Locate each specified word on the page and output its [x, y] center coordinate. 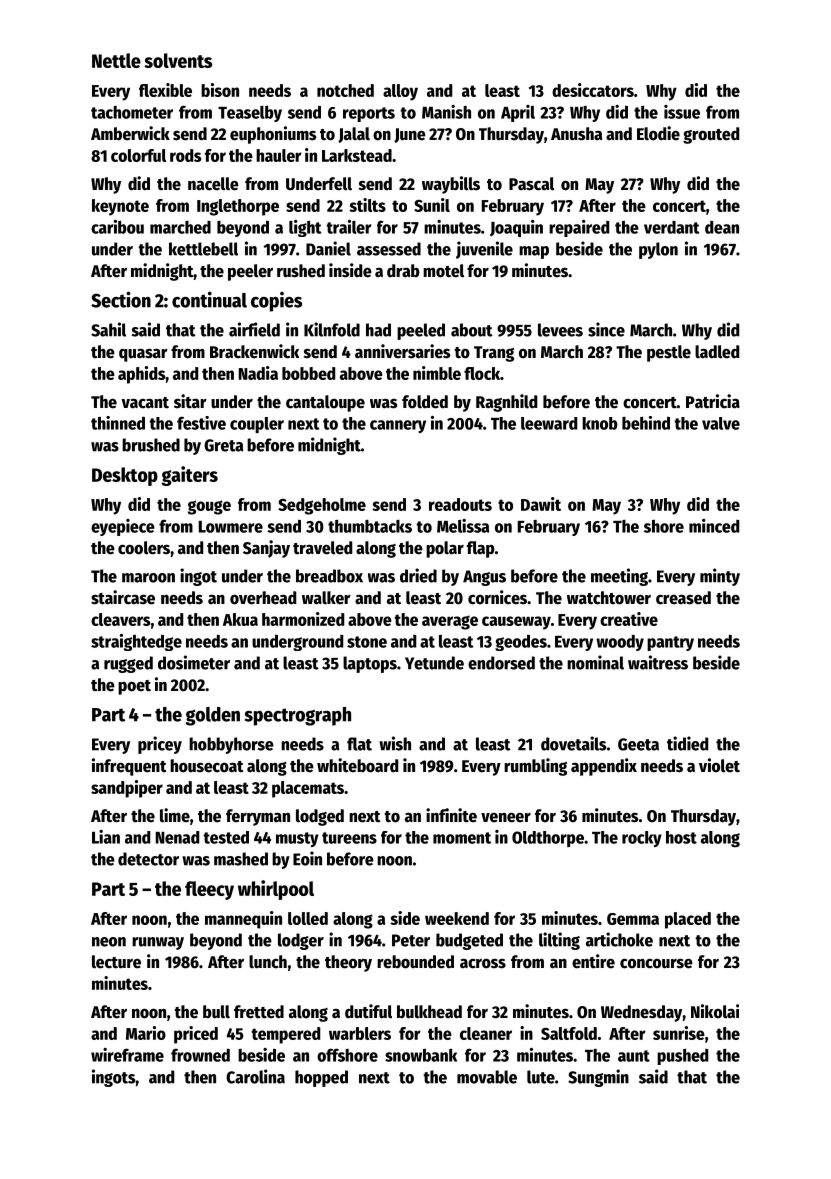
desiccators [593, 90]
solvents [178, 60]
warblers [360, 1033]
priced [196, 1035]
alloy [400, 92]
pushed [682, 1057]
